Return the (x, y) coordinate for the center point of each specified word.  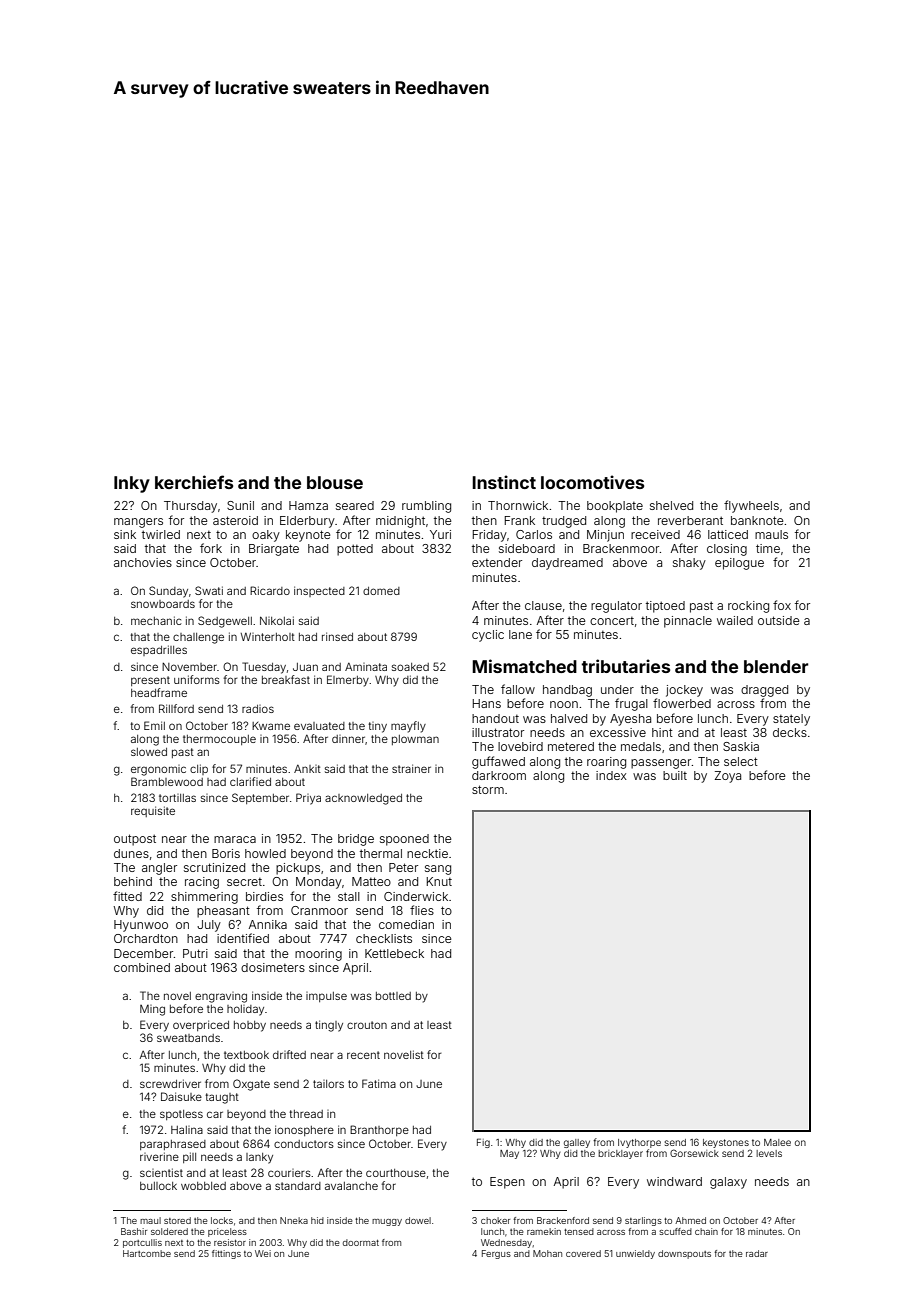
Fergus (496, 1254)
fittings (226, 1254)
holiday (245, 1010)
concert (612, 621)
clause (543, 605)
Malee (777, 1142)
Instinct (504, 482)
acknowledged (363, 799)
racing (202, 883)
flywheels (751, 506)
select (741, 761)
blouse (335, 482)
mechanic (156, 620)
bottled (393, 996)
